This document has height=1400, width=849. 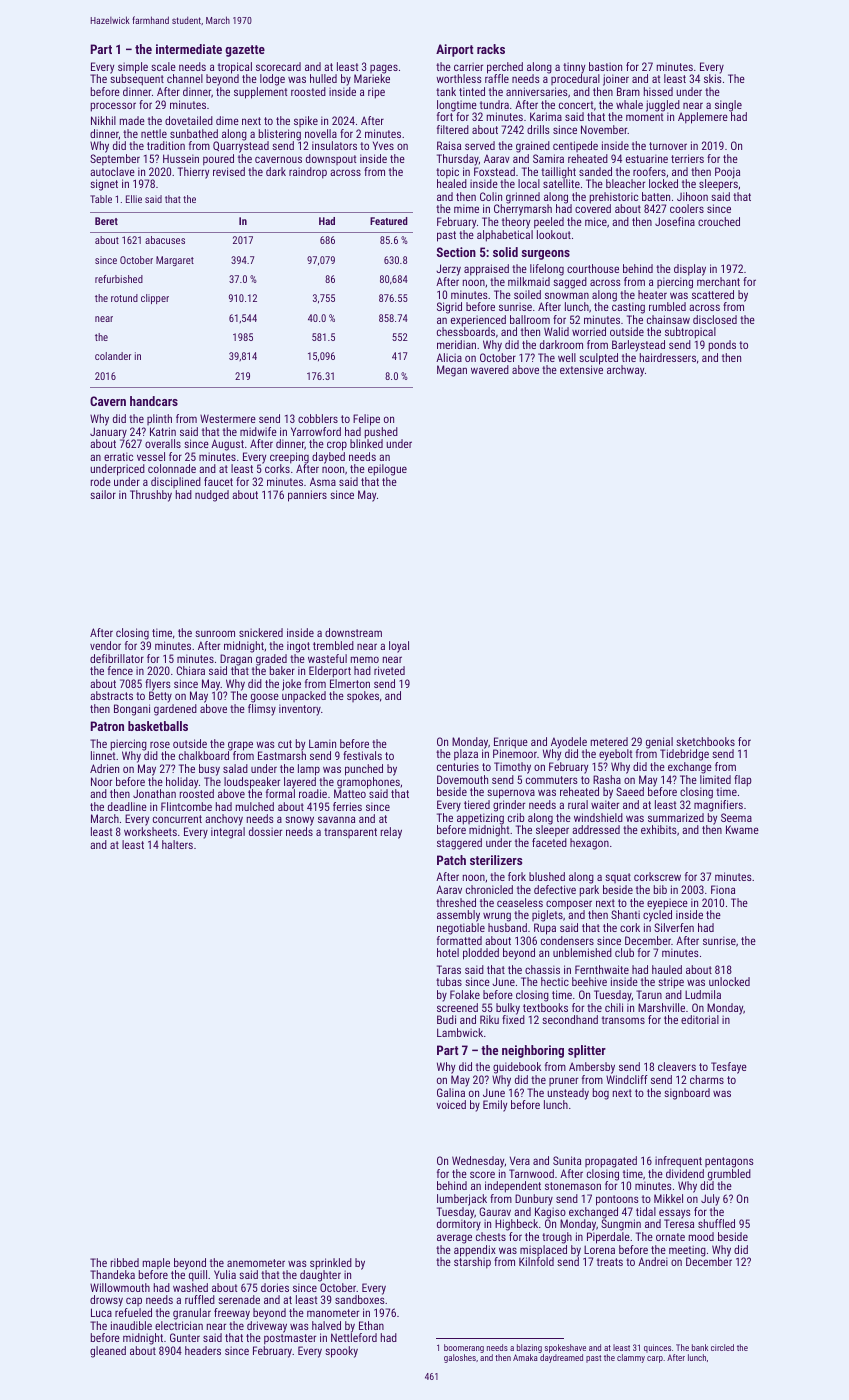 I want to click on bastion, so click(x=605, y=66).
